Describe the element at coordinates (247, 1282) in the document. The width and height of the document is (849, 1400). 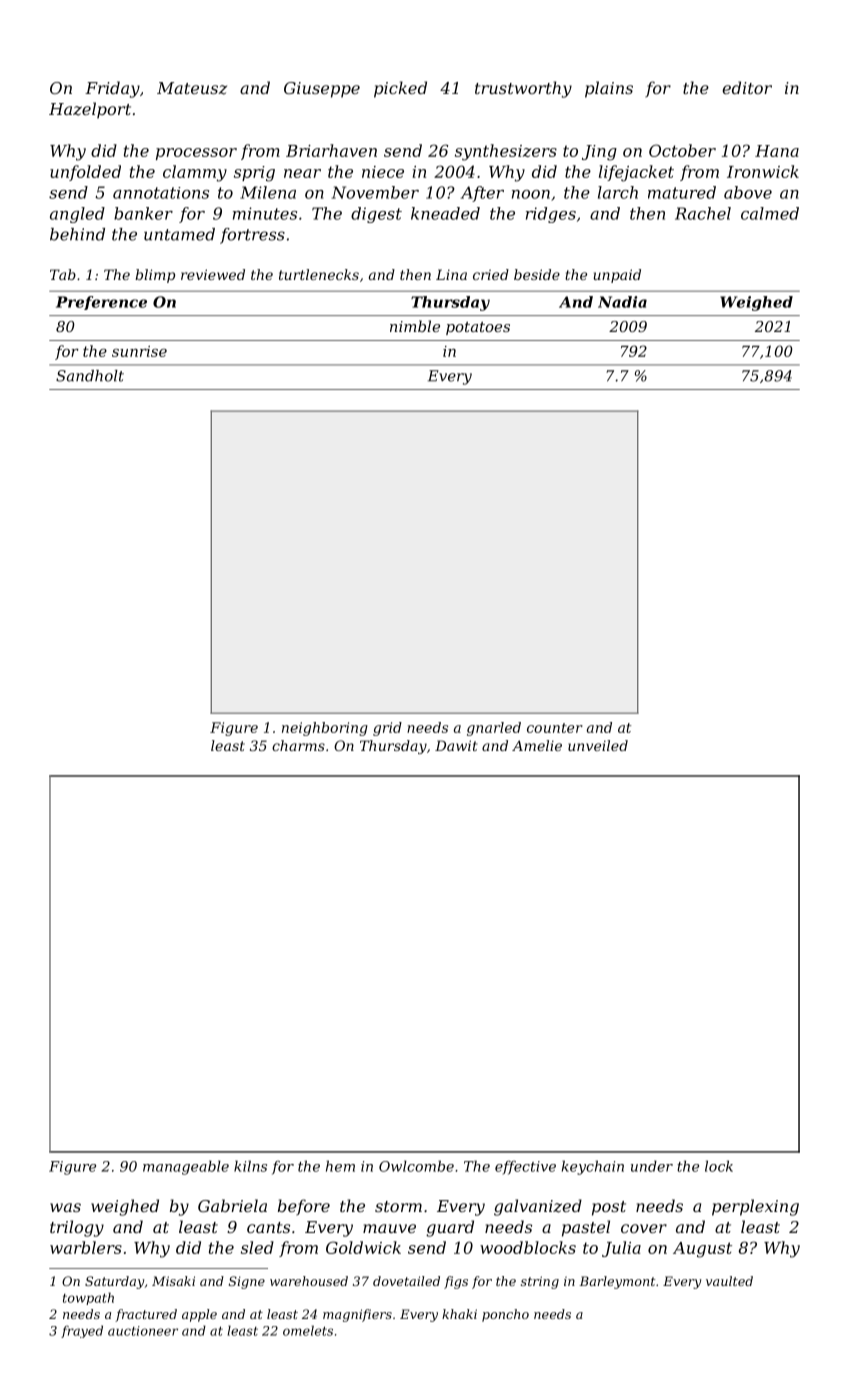
I see `Signe` at that location.
